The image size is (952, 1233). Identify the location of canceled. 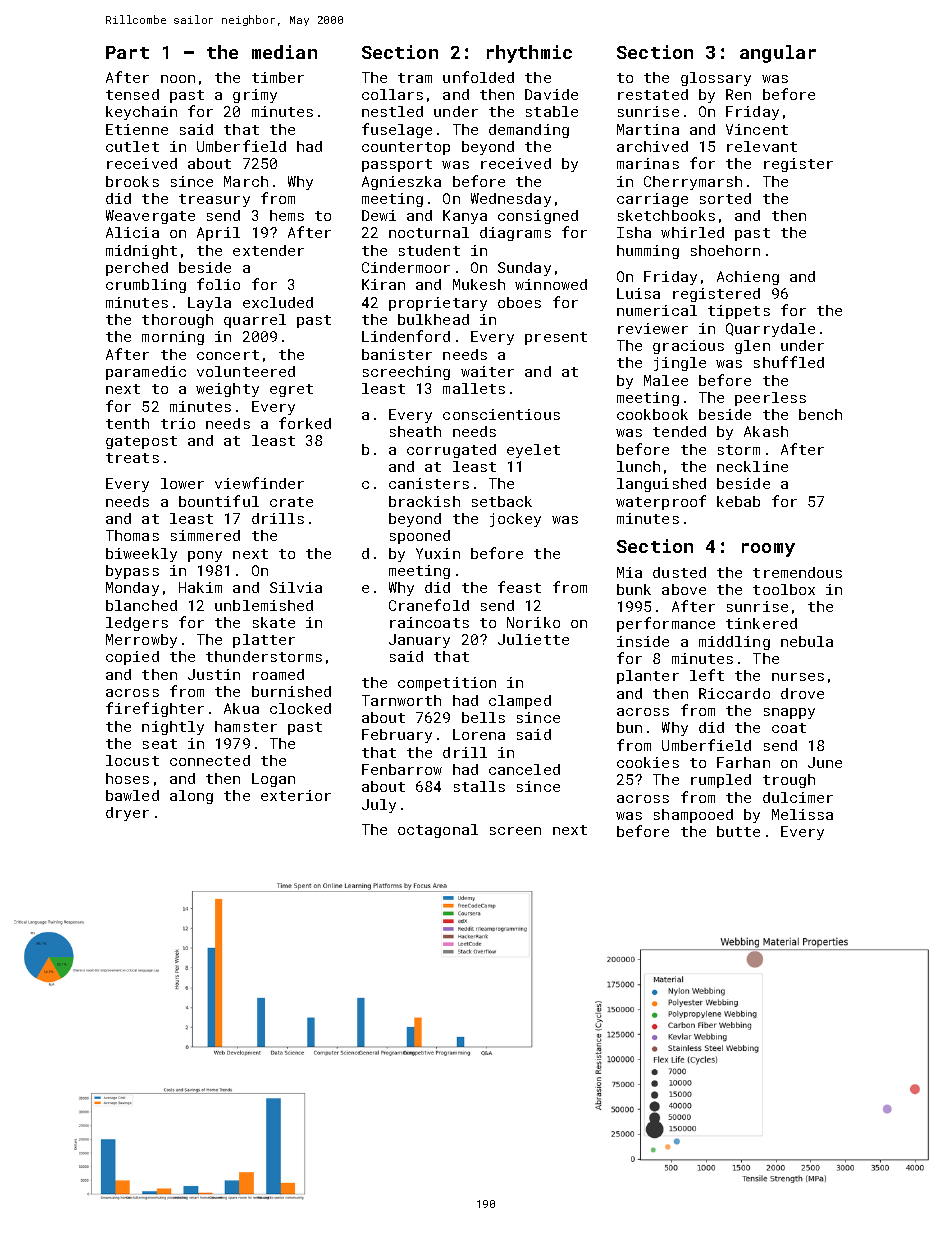
(524, 769).
